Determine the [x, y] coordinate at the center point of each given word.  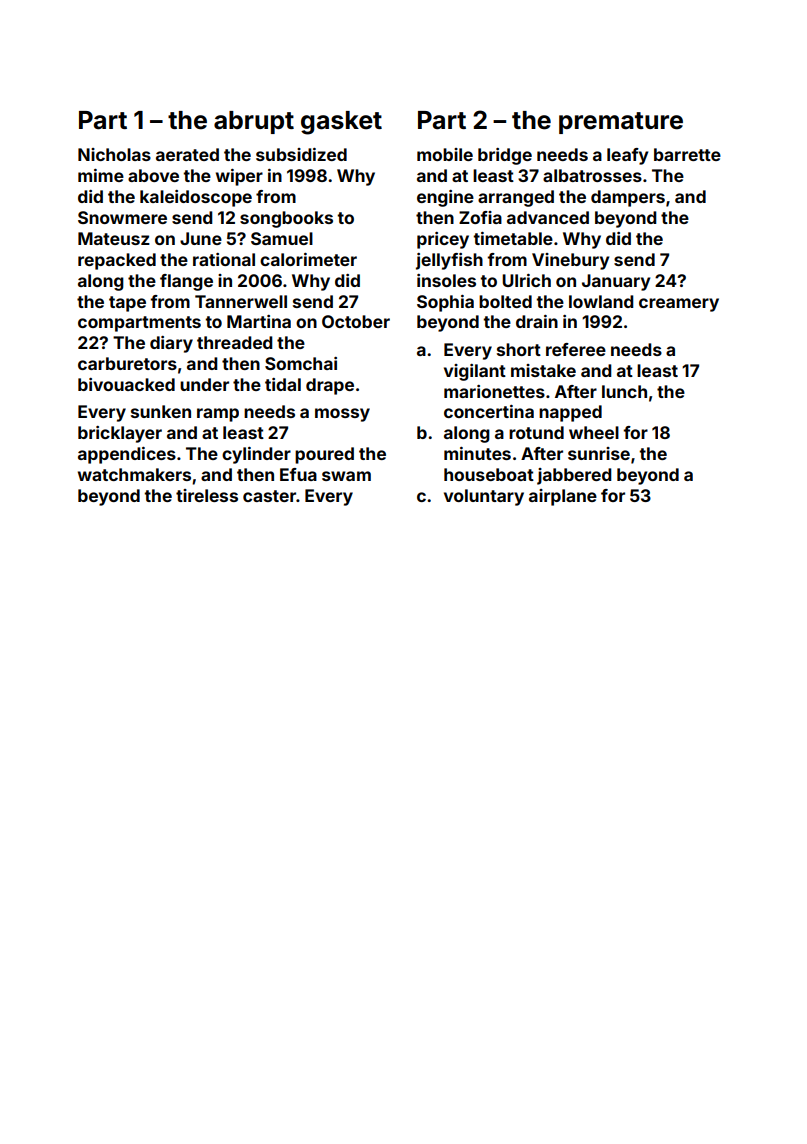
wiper [239, 177]
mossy [342, 415]
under [204, 384]
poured [324, 455]
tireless [207, 495]
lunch [624, 391]
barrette [687, 154]
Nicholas [114, 154]
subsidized [301, 154]
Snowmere [122, 217]
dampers [628, 198]
